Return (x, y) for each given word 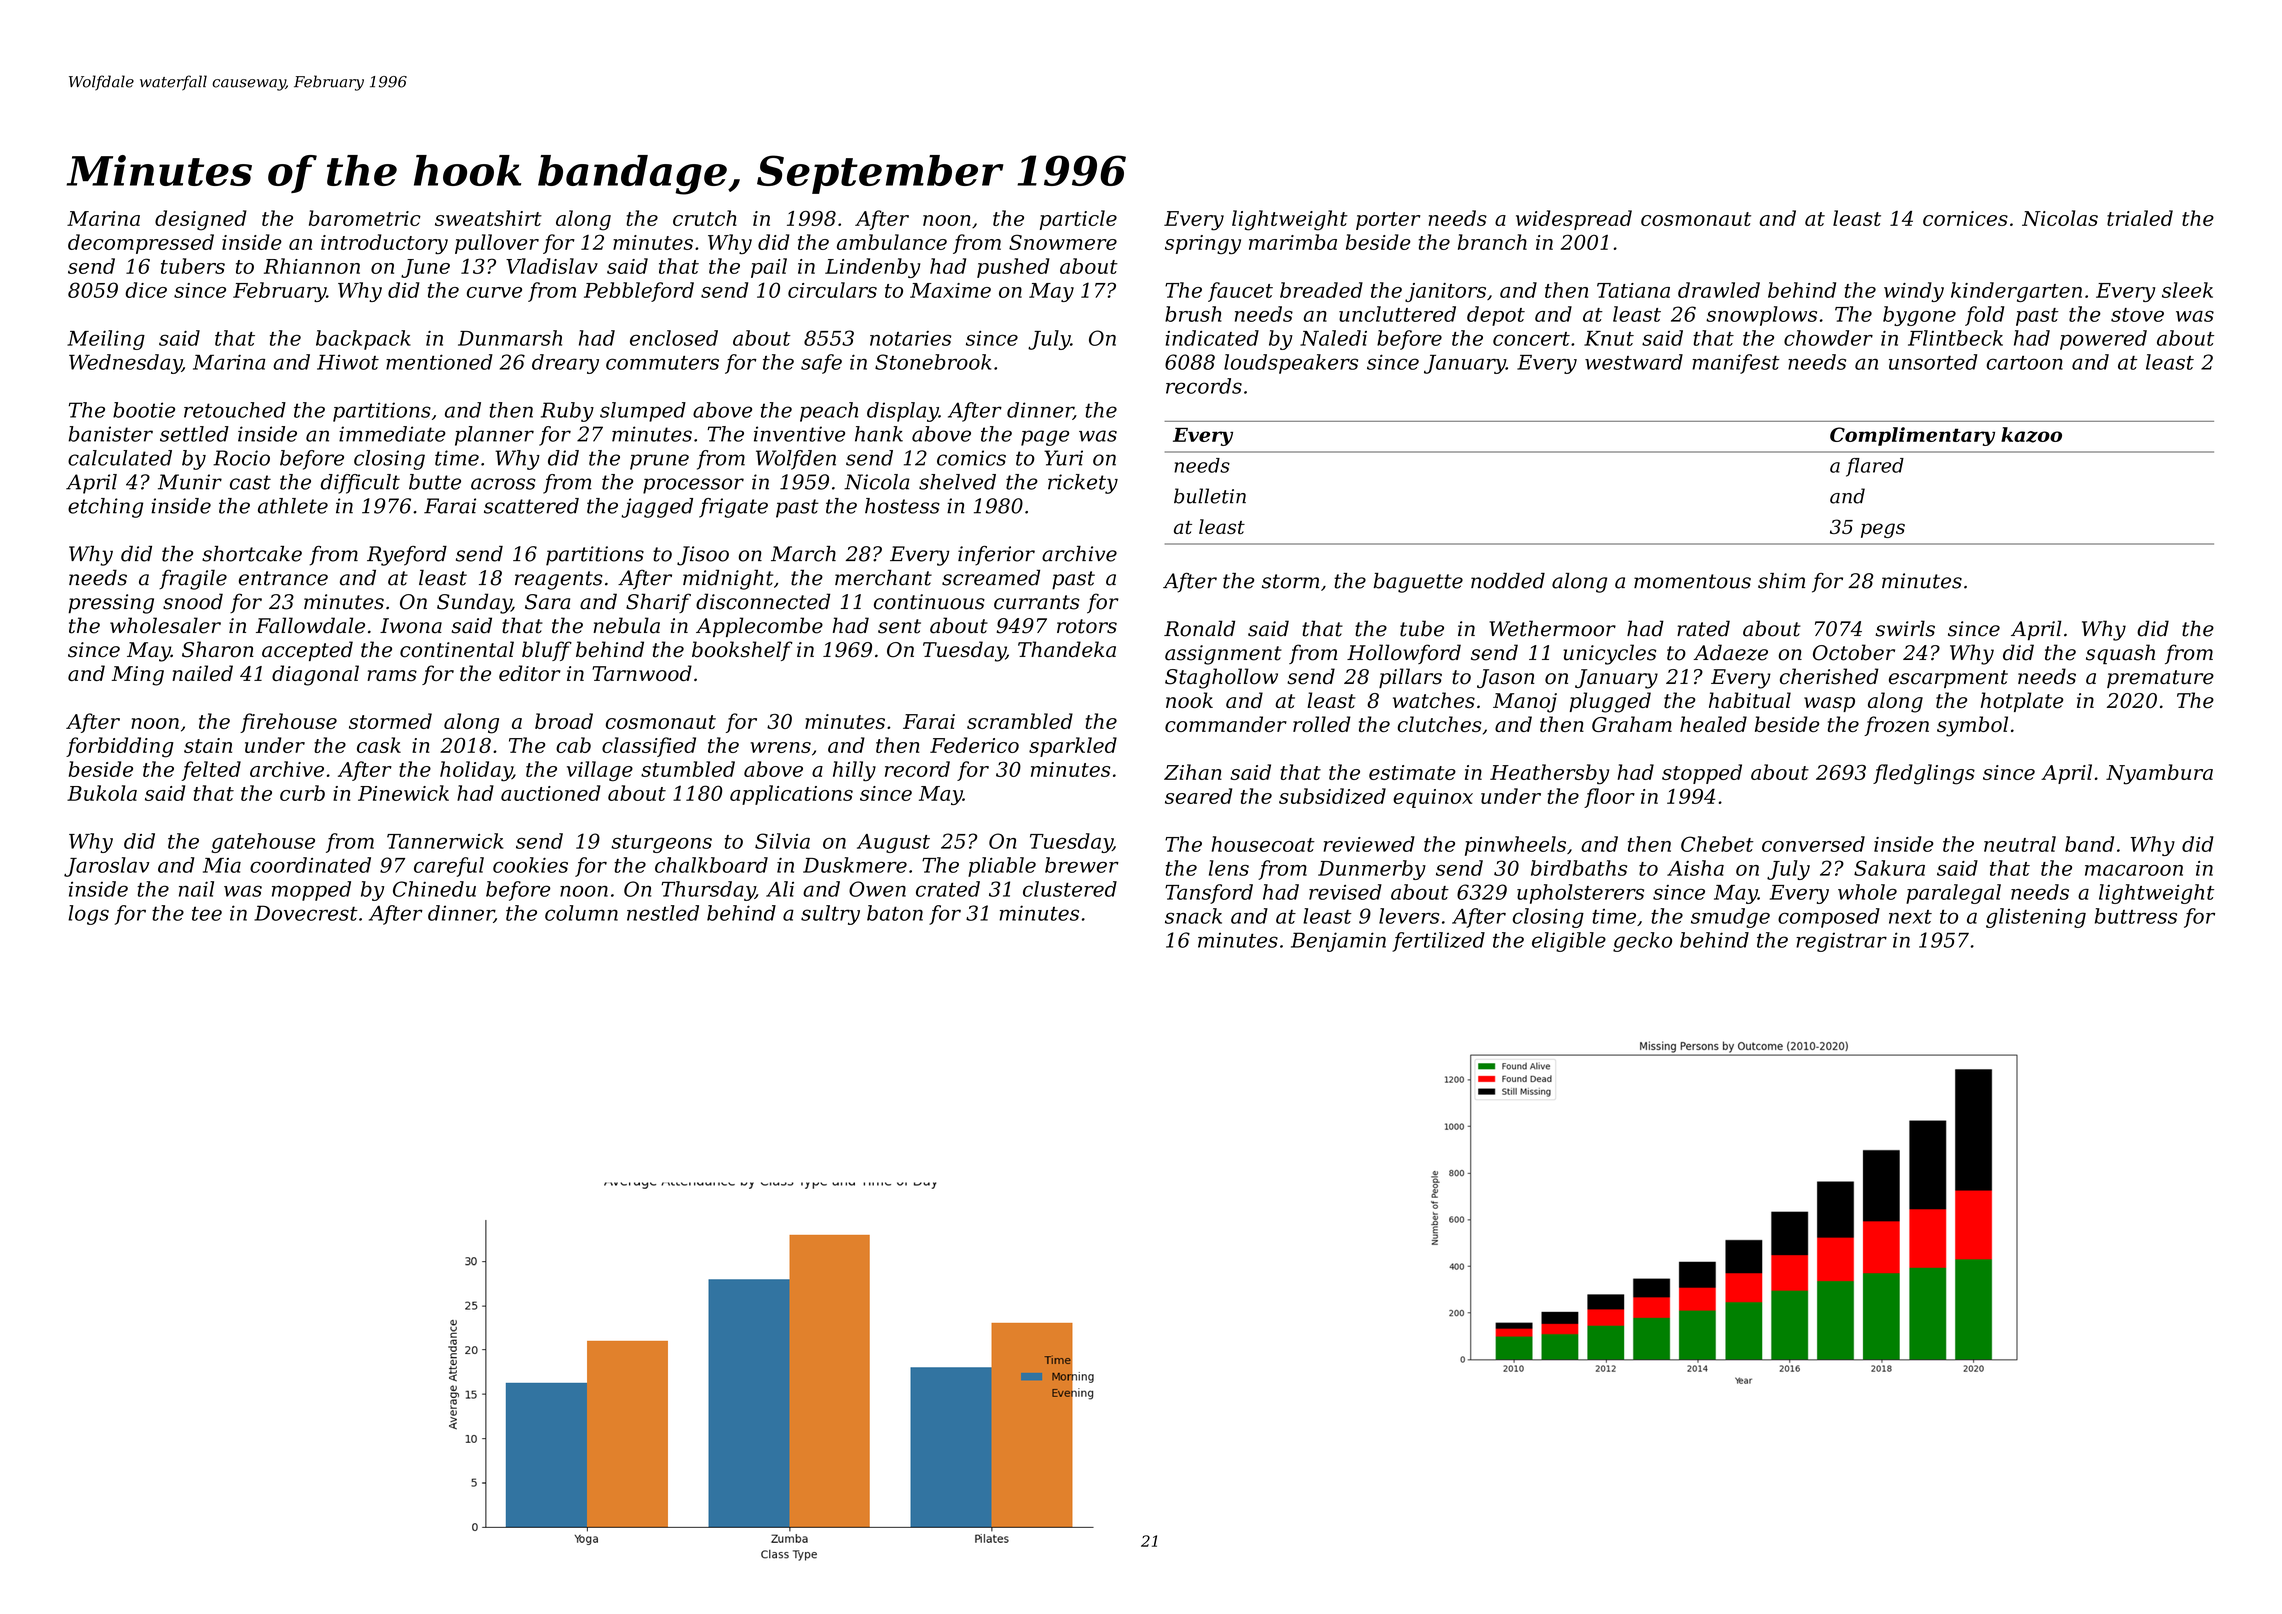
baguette (1418, 583)
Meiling (106, 340)
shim (1781, 581)
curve (494, 292)
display (903, 412)
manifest (1735, 364)
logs (88, 915)
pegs (1883, 530)
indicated (1212, 338)
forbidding (120, 747)
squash (2120, 654)
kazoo (2031, 435)
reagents (559, 580)
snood (193, 601)
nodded (1508, 581)
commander (1226, 724)
